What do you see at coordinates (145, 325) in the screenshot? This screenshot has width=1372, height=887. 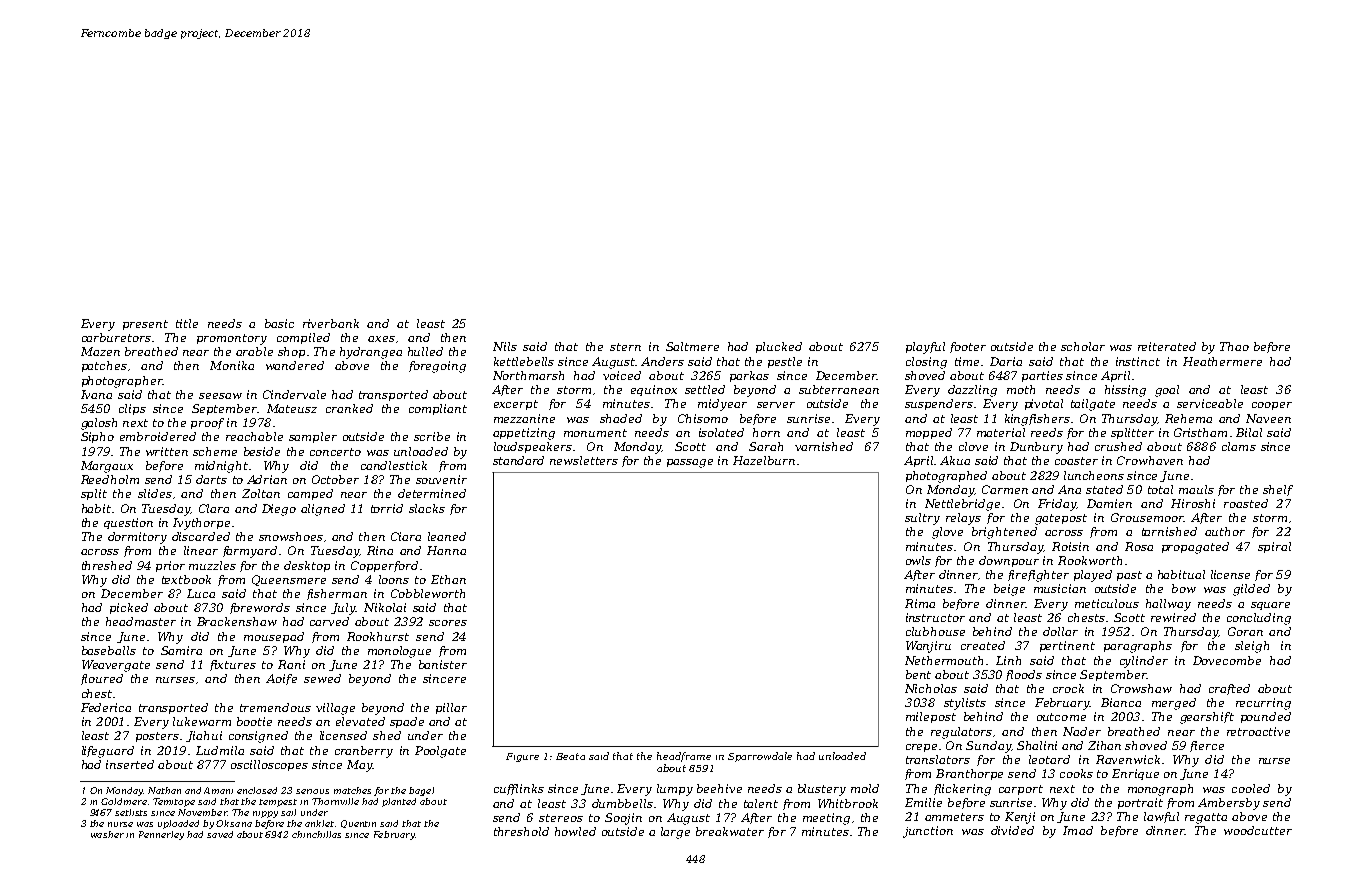 I see `present` at bounding box center [145, 325].
